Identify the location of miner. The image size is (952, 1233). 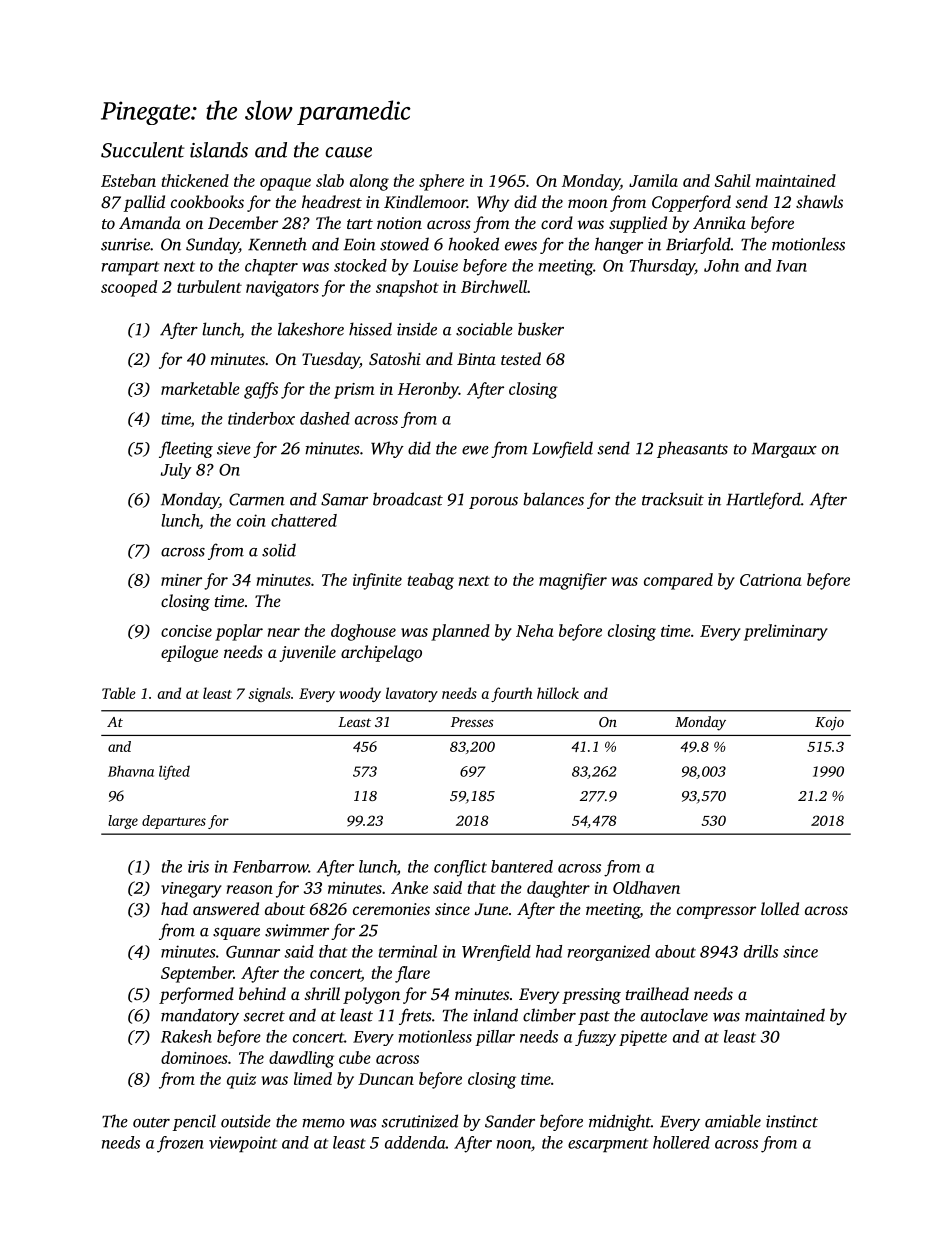
(181, 580).
